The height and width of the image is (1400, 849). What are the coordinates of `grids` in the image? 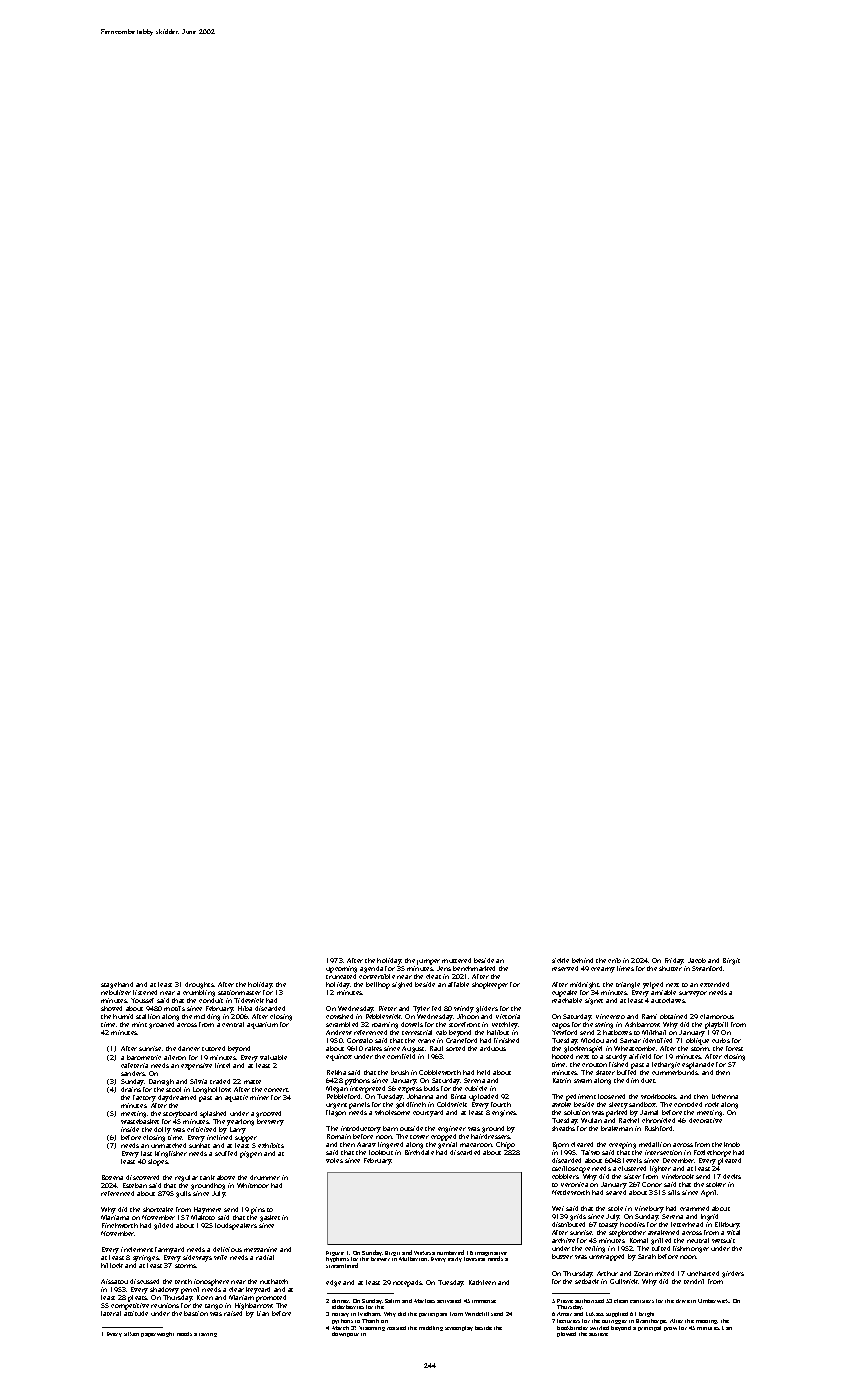 It's located at (578, 1217).
